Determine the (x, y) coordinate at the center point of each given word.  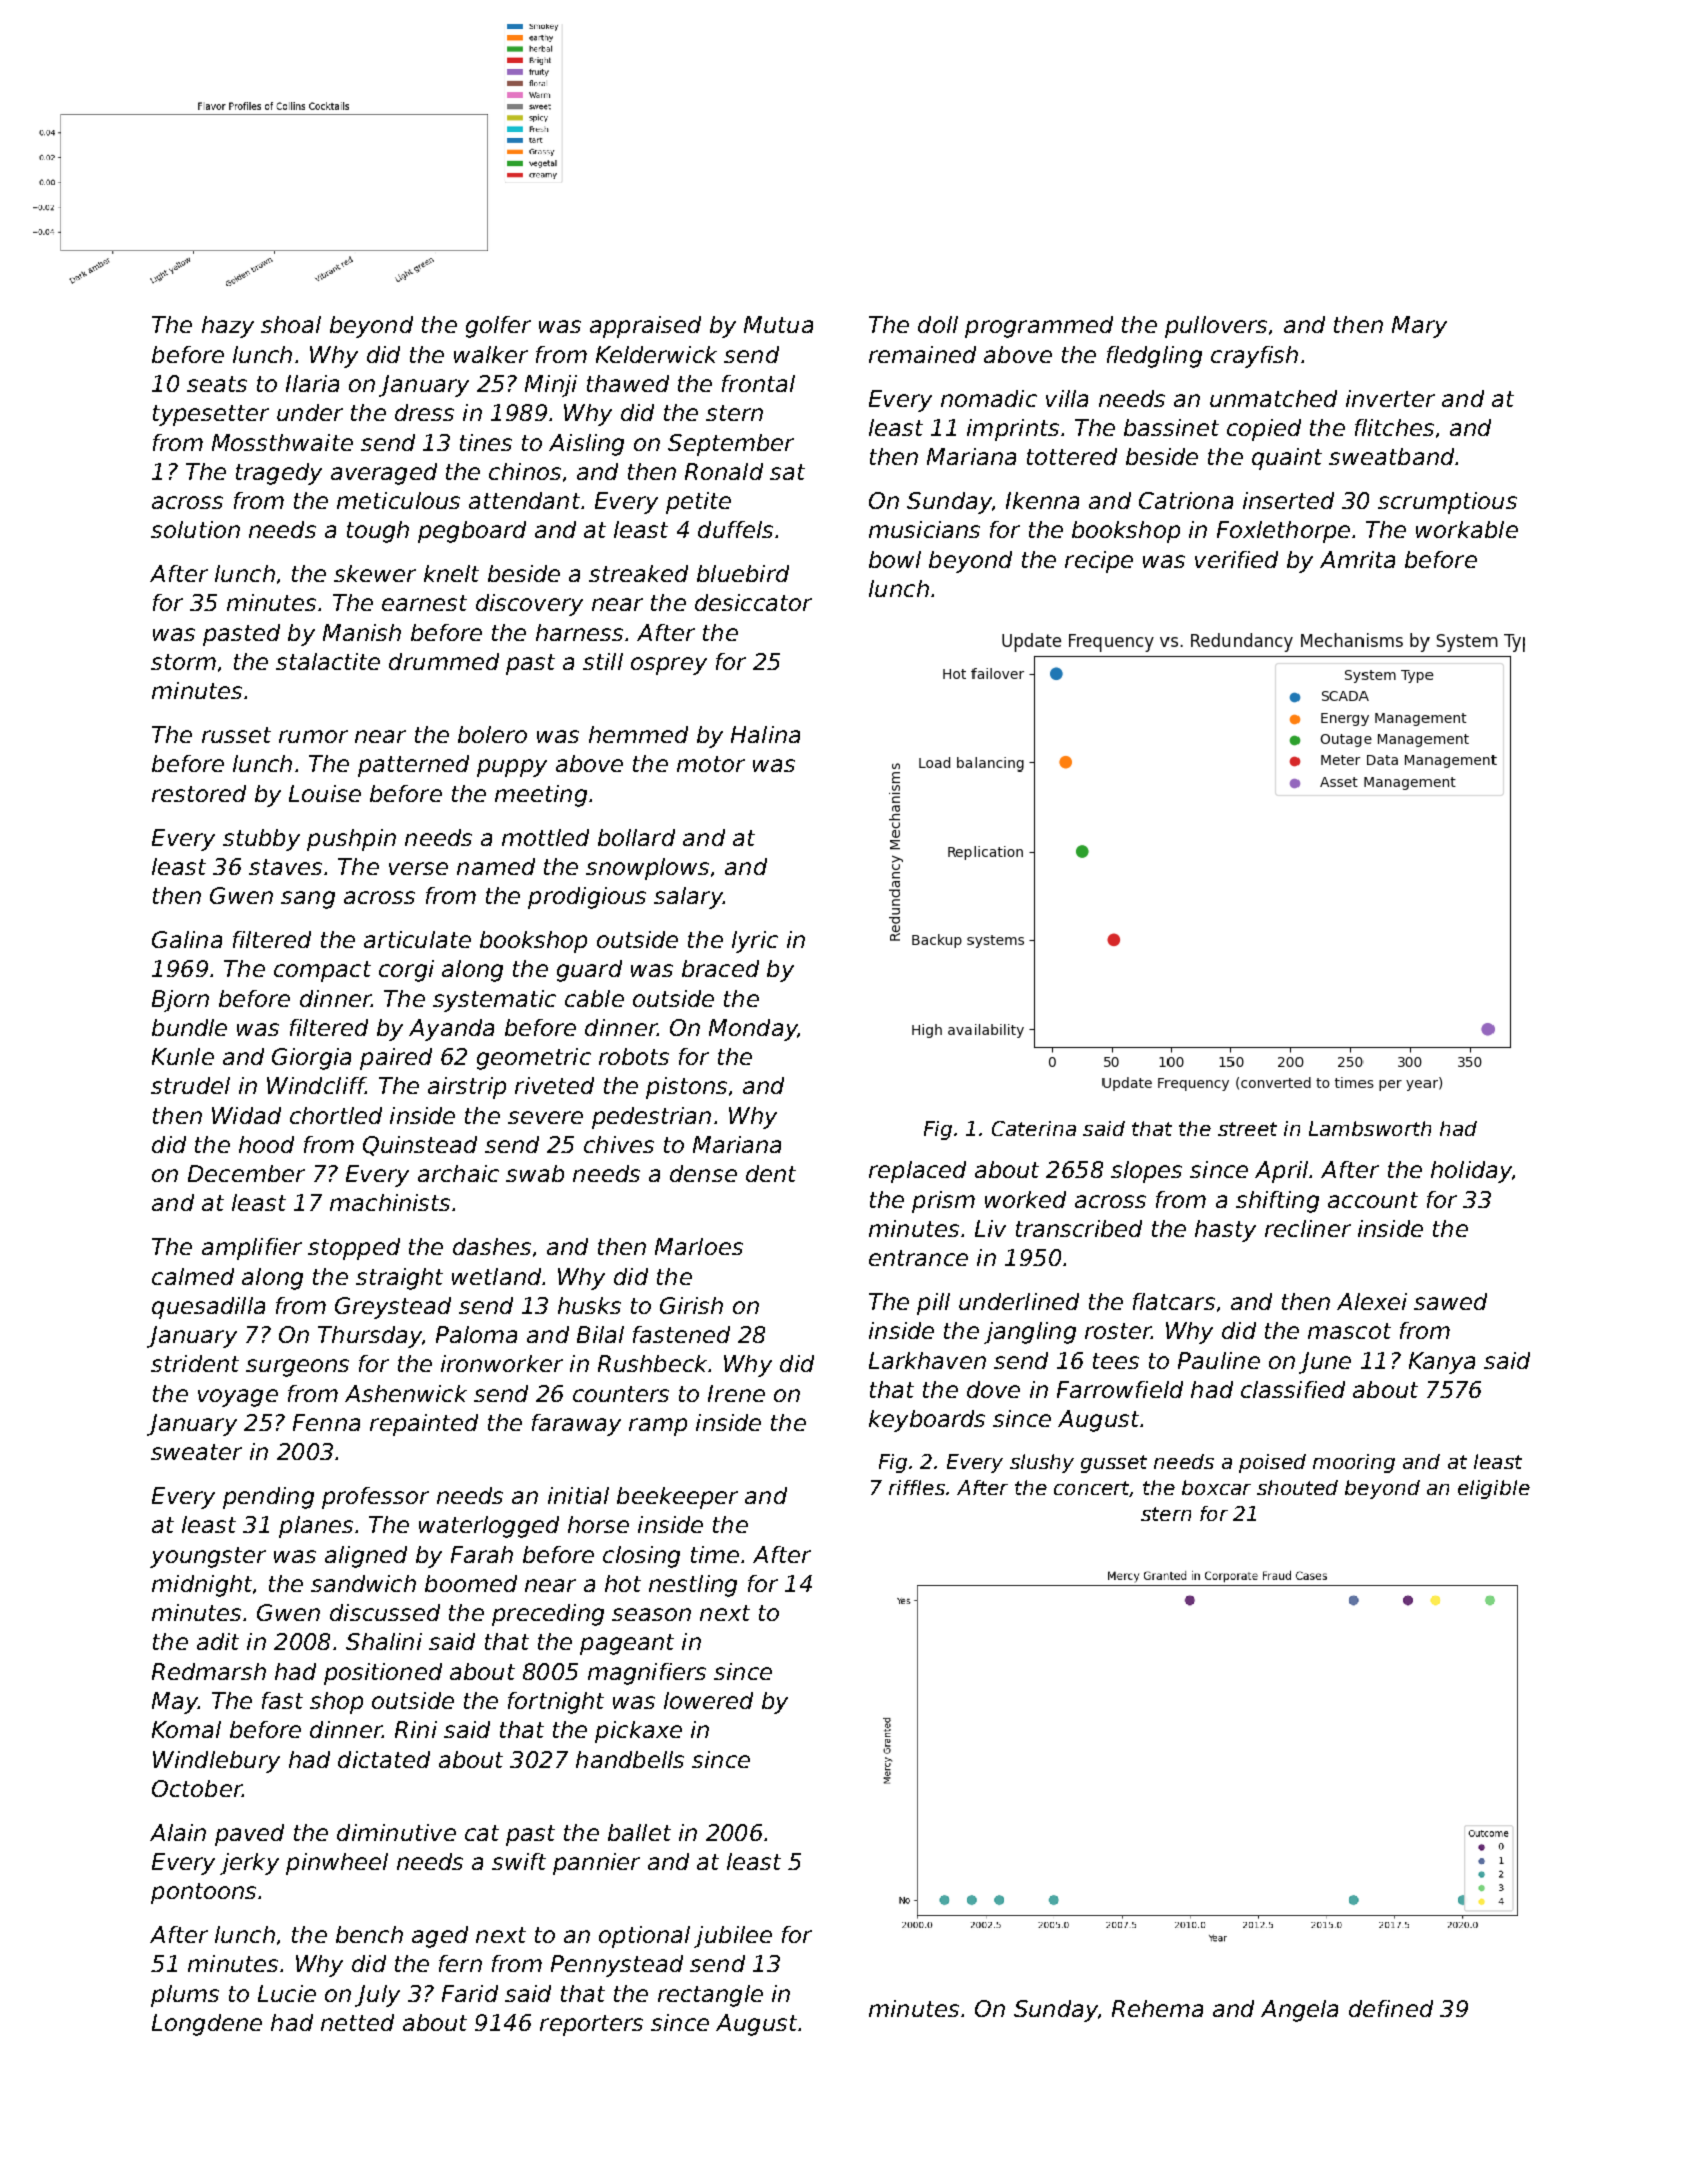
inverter (1390, 398)
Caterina (1034, 1128)
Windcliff (316, 1085)
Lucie (287, 1993)
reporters (591, 2025)
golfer (498, 327)
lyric (755, 942)
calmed (193, 1276)
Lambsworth (1370, 1128)
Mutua (778, 324)
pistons (686, 1088)
